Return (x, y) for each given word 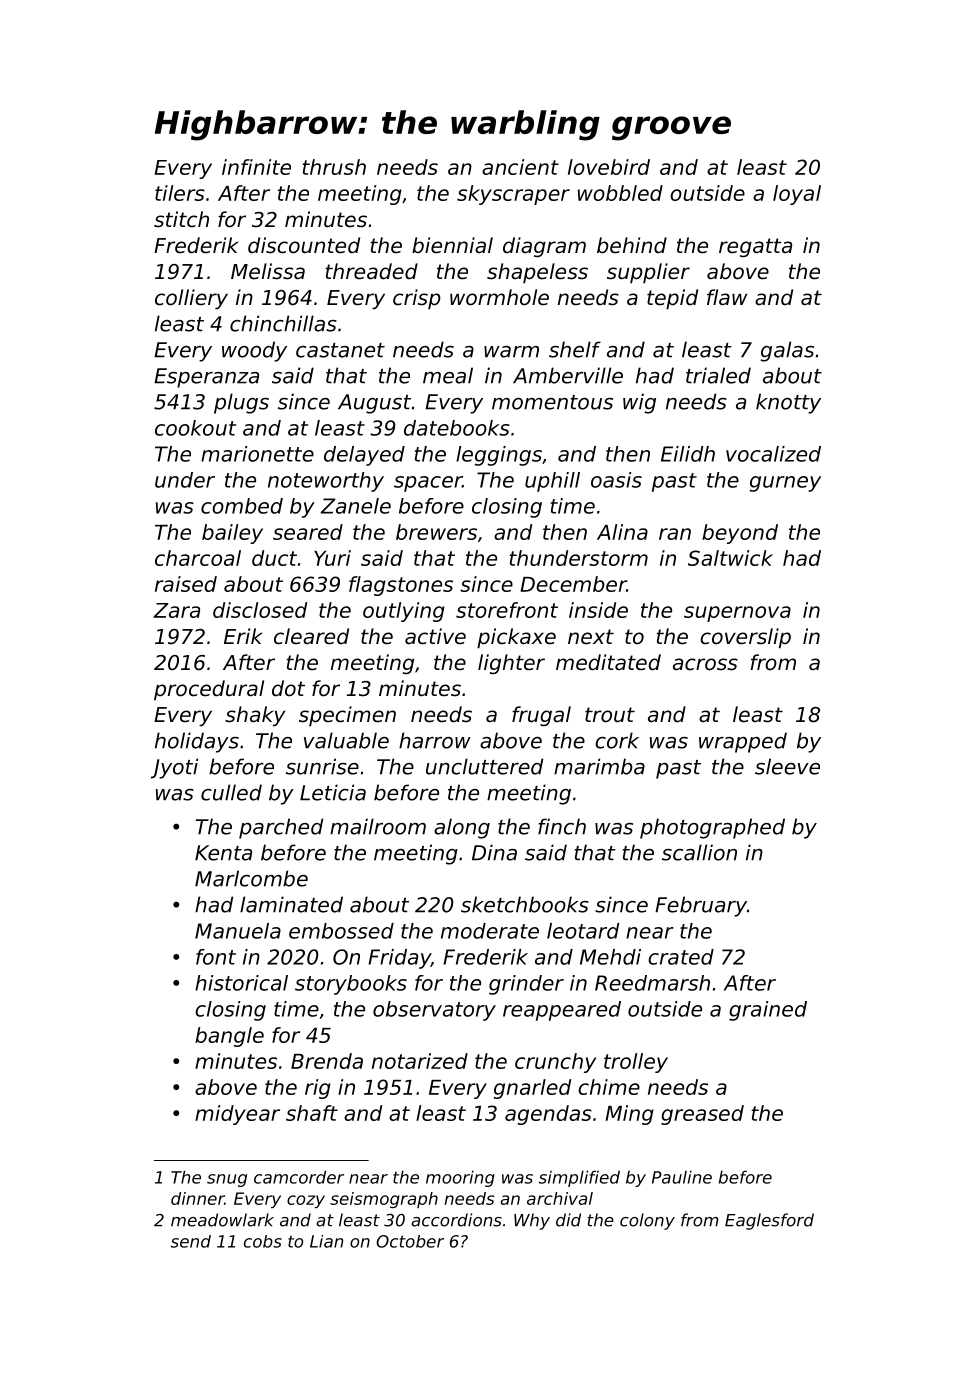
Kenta (223, 853)
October (410, 1241)
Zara (176, 610)
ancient (520, 167)
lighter (511, 664)
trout (610, 715)
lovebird (609, 167)
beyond (740, 534)
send (191, 1241)
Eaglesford (769, 1221)
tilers (180, 193)
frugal (541, 716)
